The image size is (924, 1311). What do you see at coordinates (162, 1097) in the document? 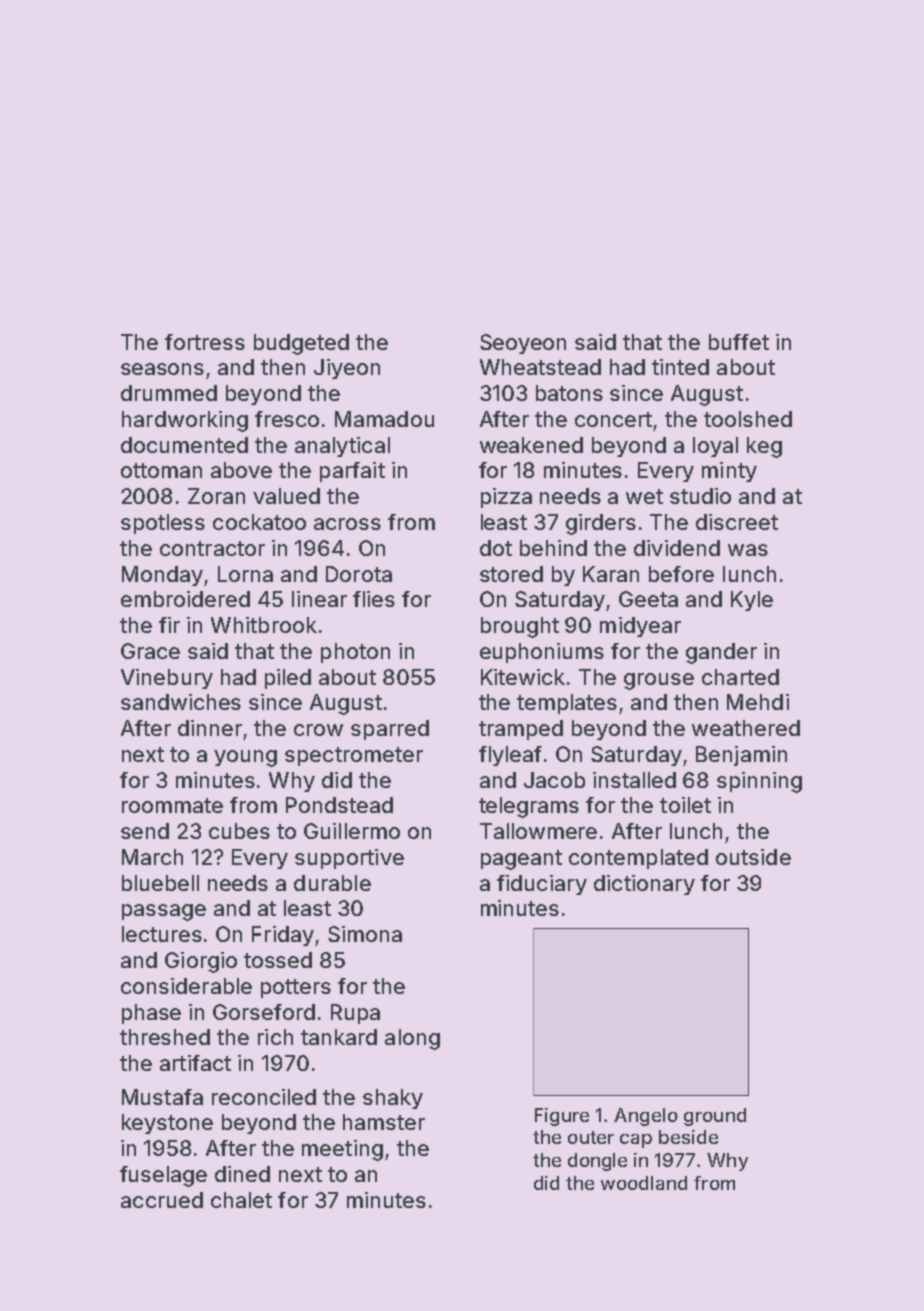
I see `Mustafa` at bounding box center [162, 1097].
